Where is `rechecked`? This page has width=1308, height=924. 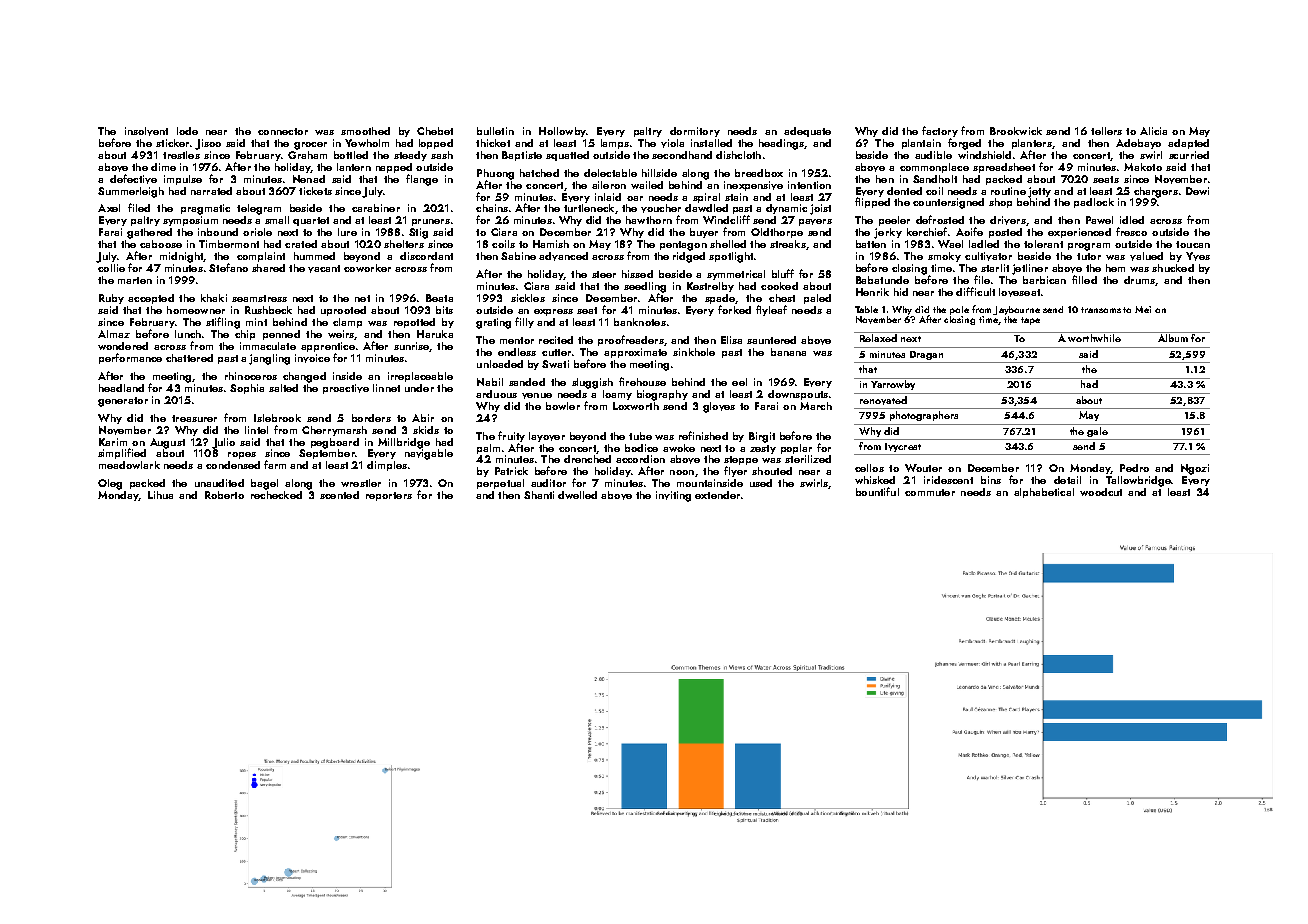 rechecked is located at coordinates (276, 495).
